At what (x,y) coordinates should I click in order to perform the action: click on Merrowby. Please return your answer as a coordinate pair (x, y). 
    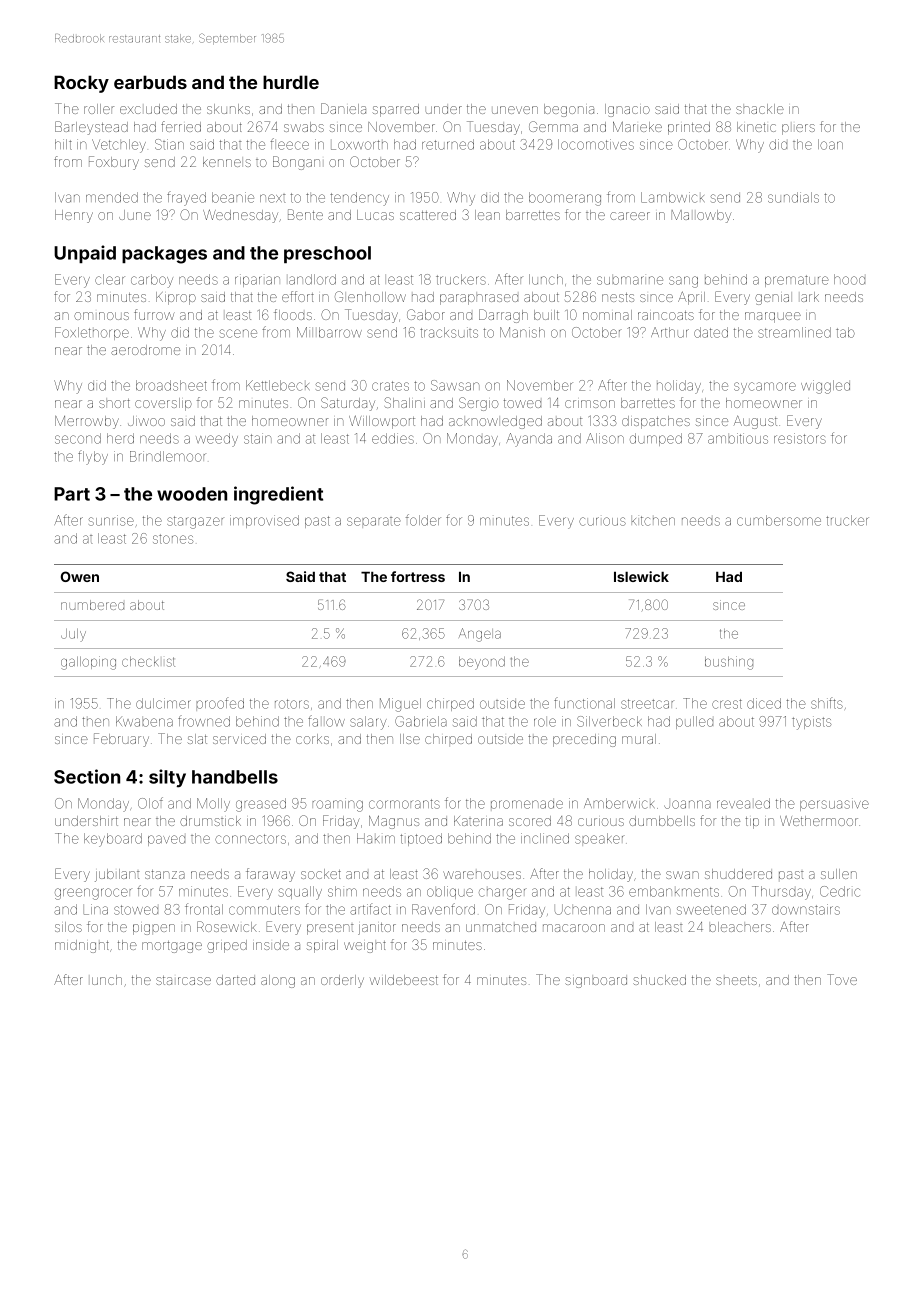
    Looking at the image, I should click on (87, 422).
